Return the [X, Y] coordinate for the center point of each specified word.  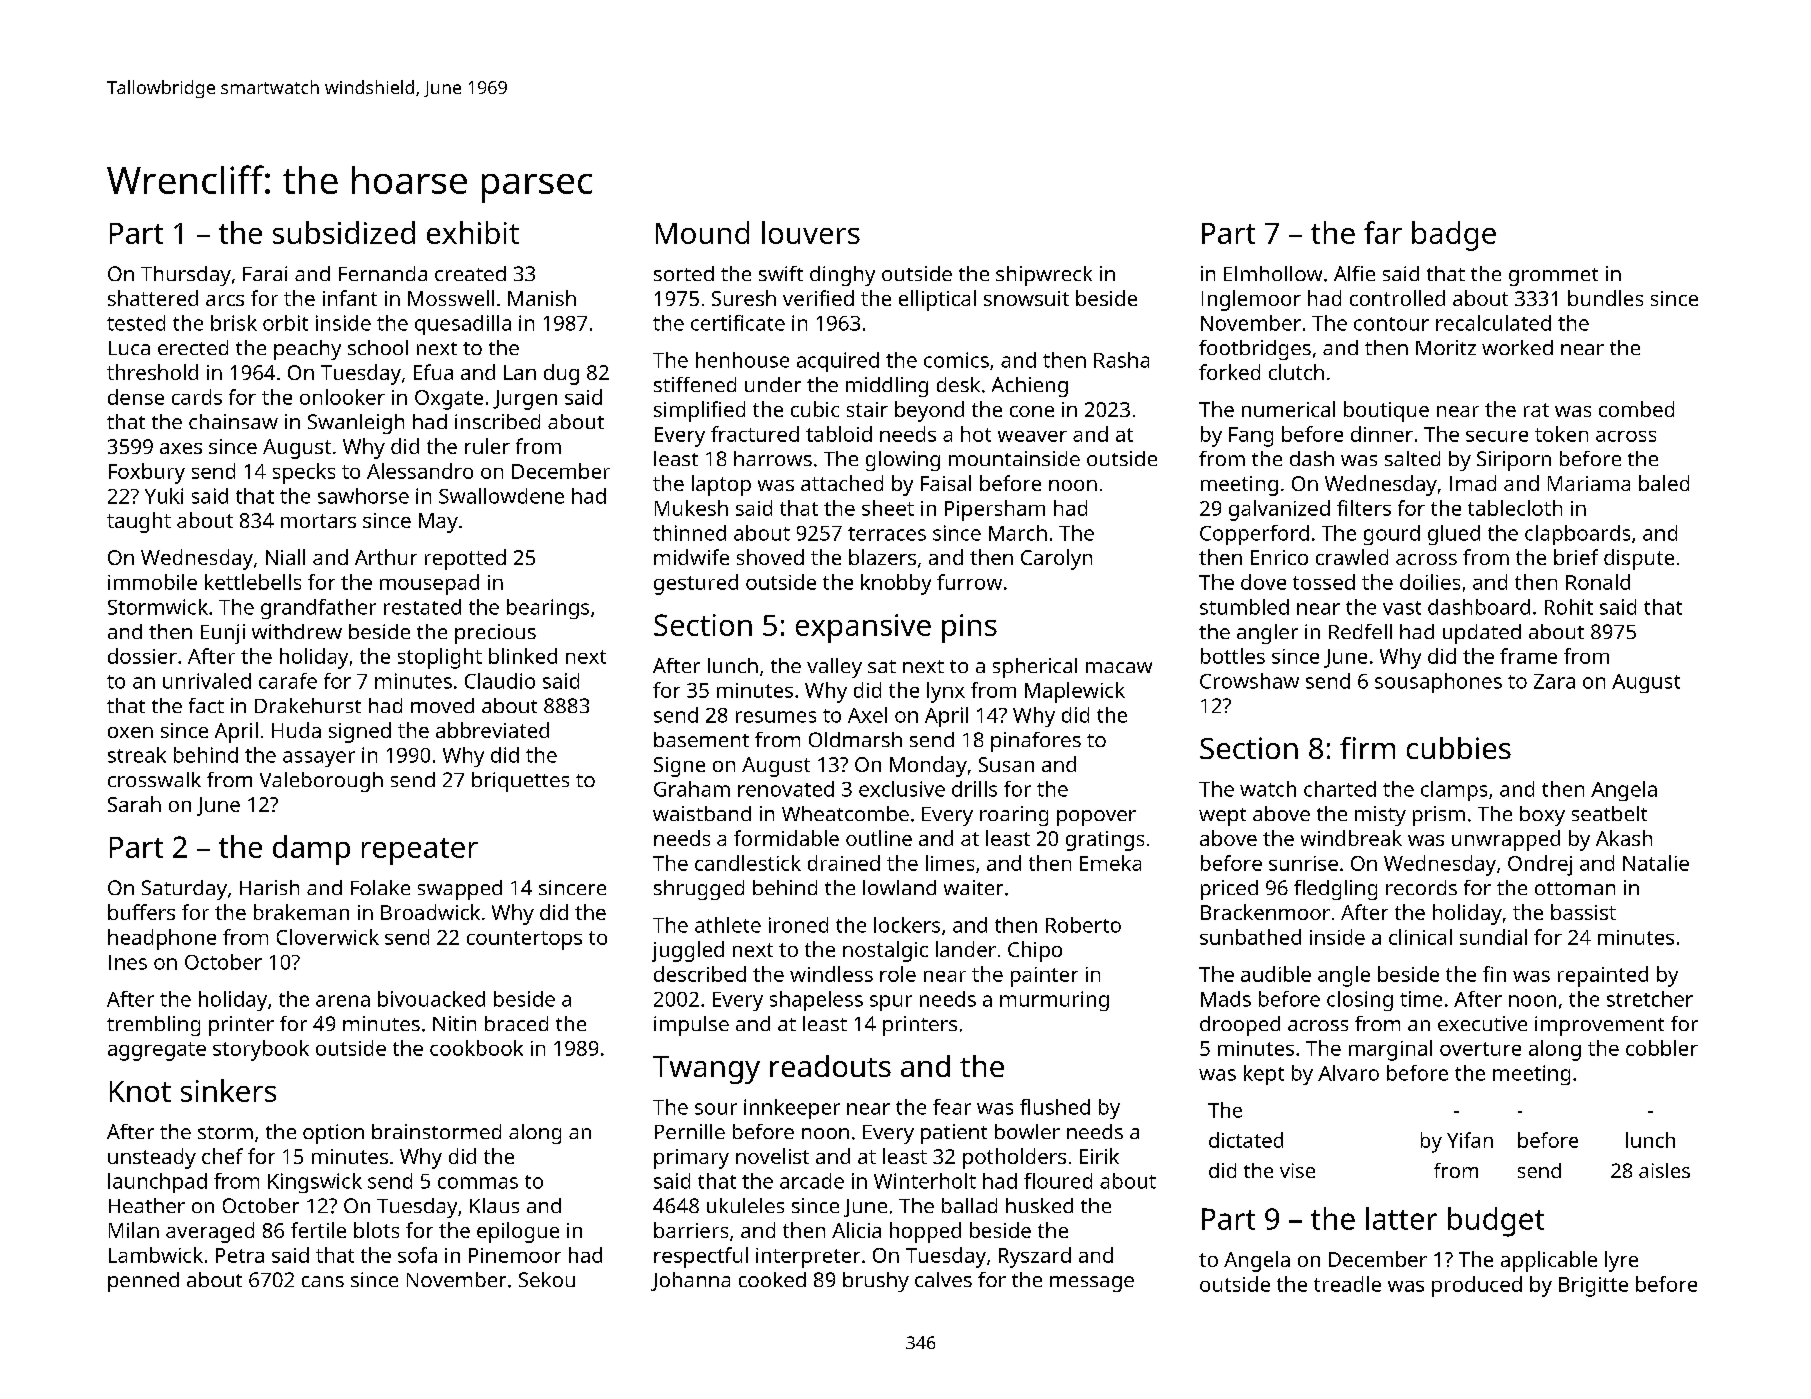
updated [1482, 634]
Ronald [1598, 582]
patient [954, 1134]
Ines [128, 962]
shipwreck [1044, 276]
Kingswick [315, 1183]
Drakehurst [308, 705]
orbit [285, 323]
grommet [1553, 277]
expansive [863, 628]
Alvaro [1348, 1073]
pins [969, 628]
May [438, 523]
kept [1264, 1075]
